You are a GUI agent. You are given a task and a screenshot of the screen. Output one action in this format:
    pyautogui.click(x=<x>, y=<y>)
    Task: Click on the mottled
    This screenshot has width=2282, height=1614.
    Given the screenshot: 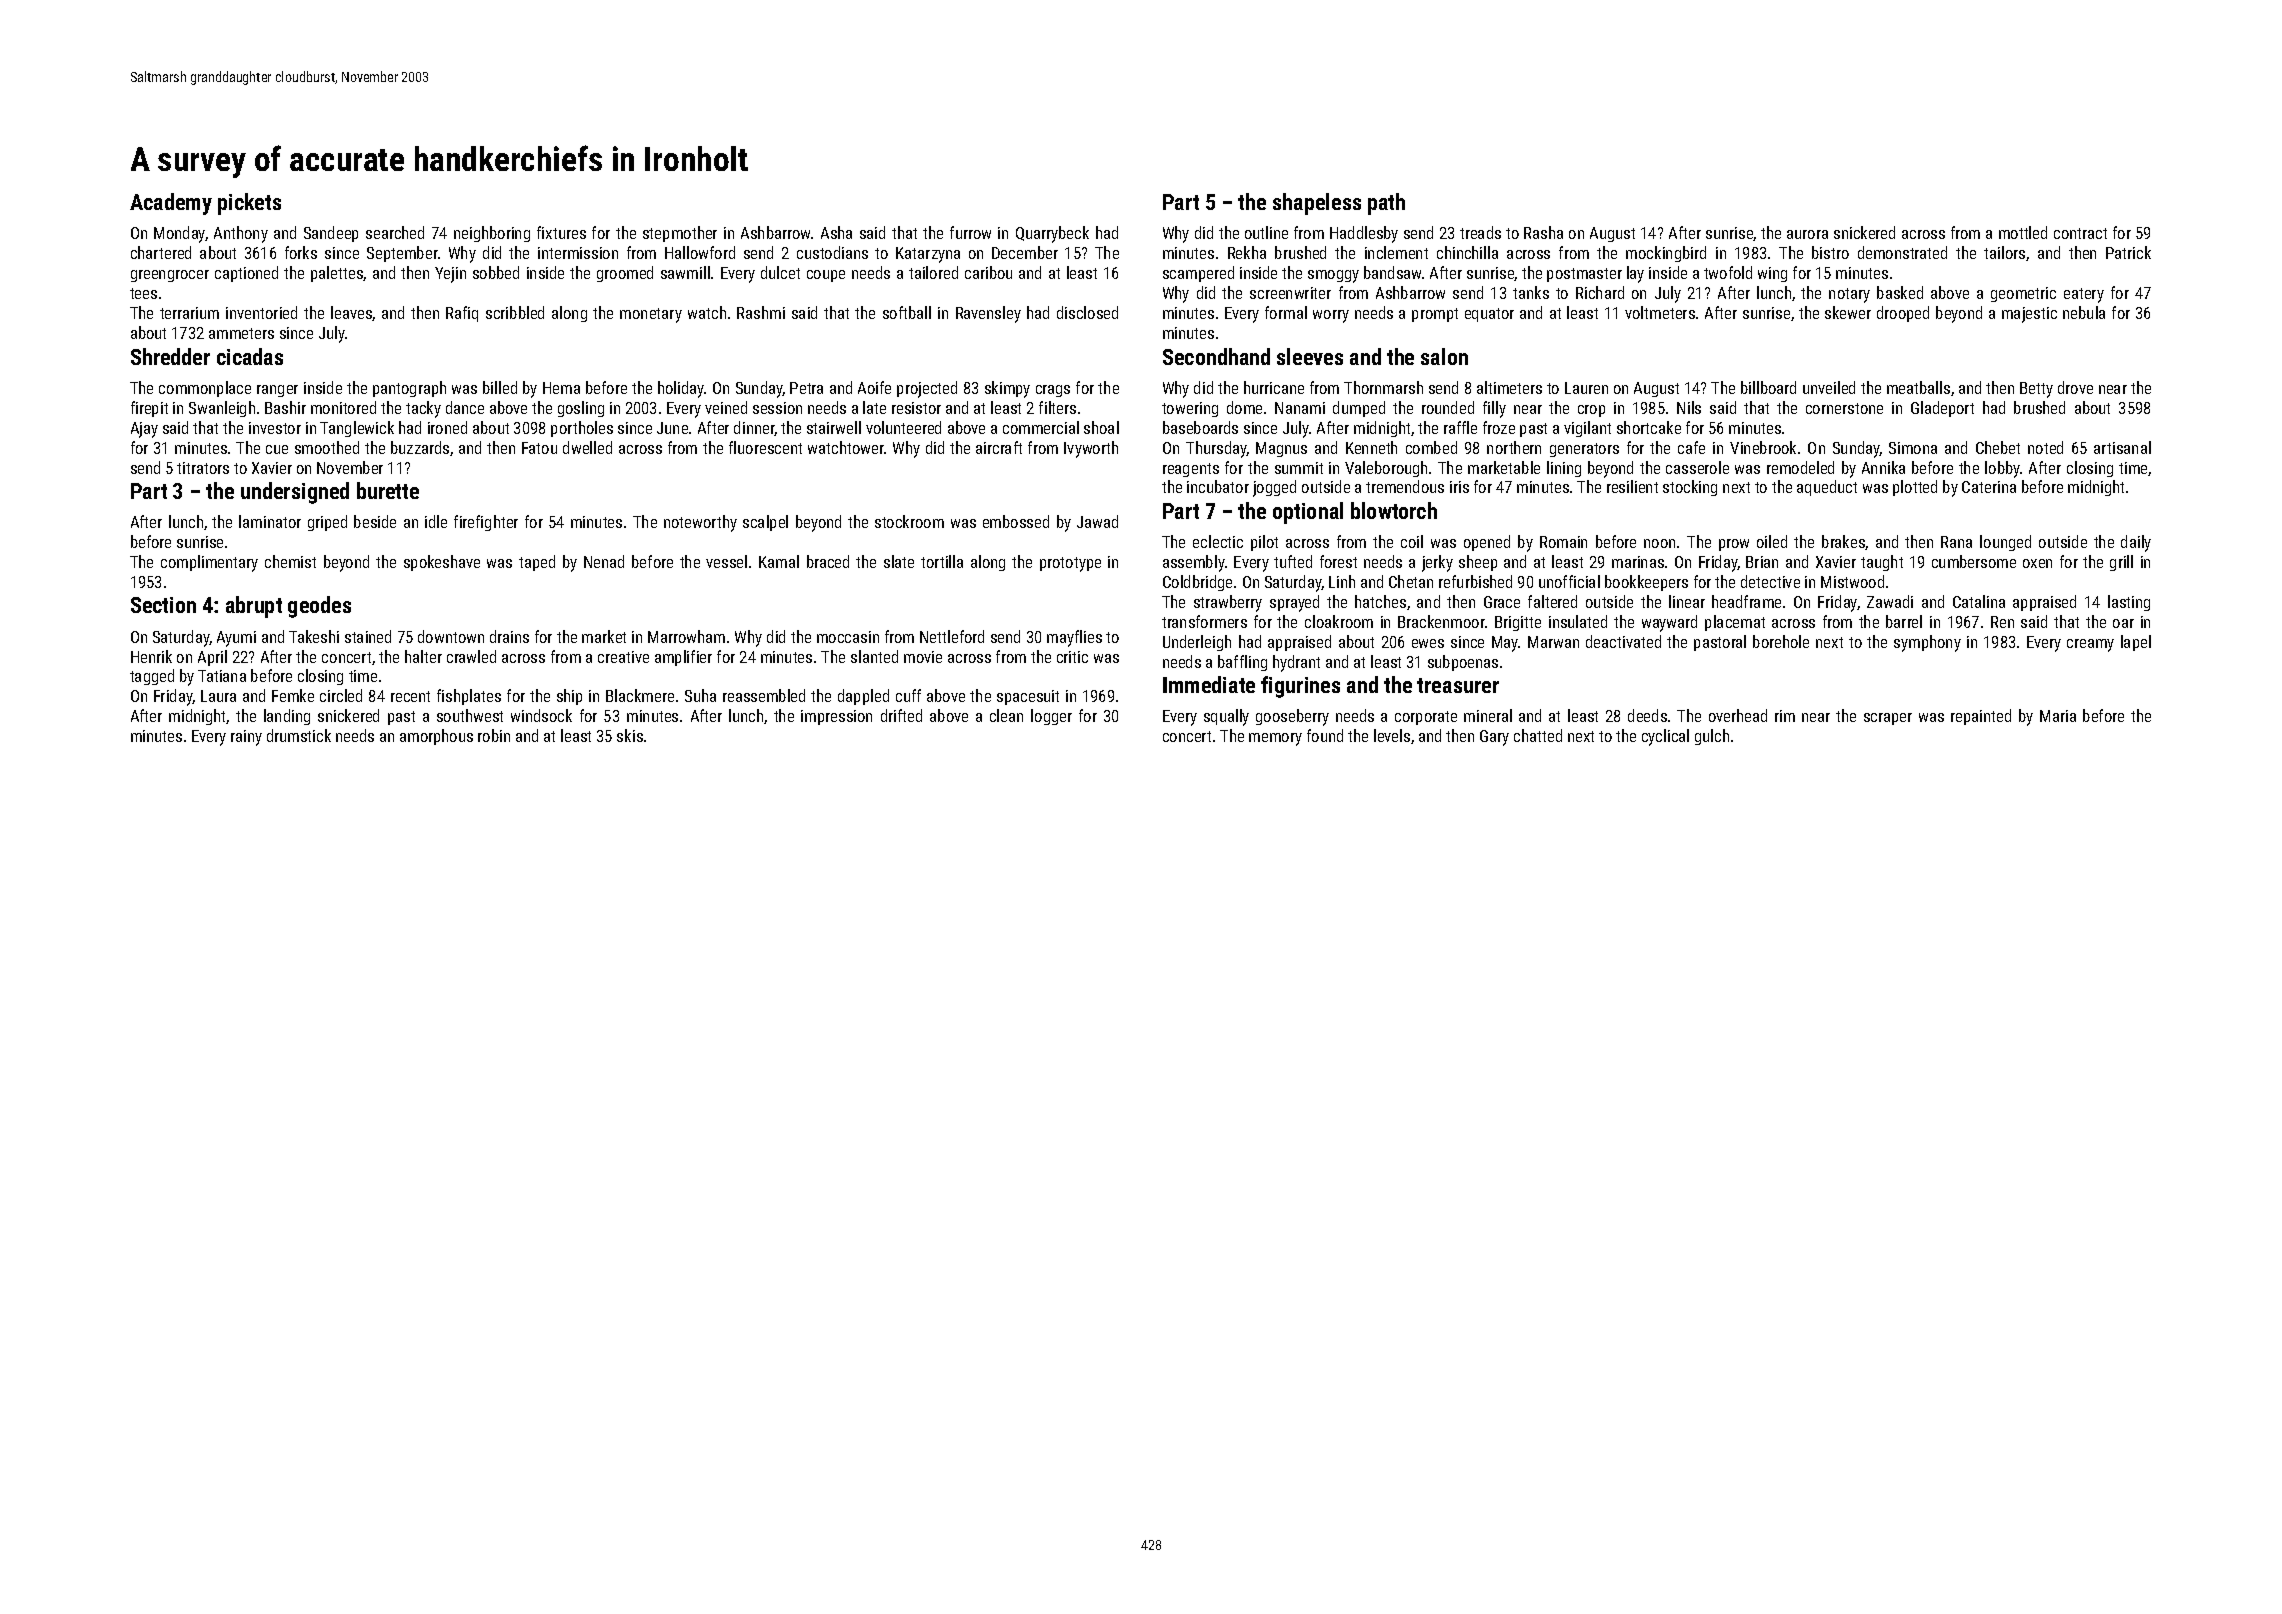 What is the action you would take?
    pyautogui.click(x=2023, y=232)
